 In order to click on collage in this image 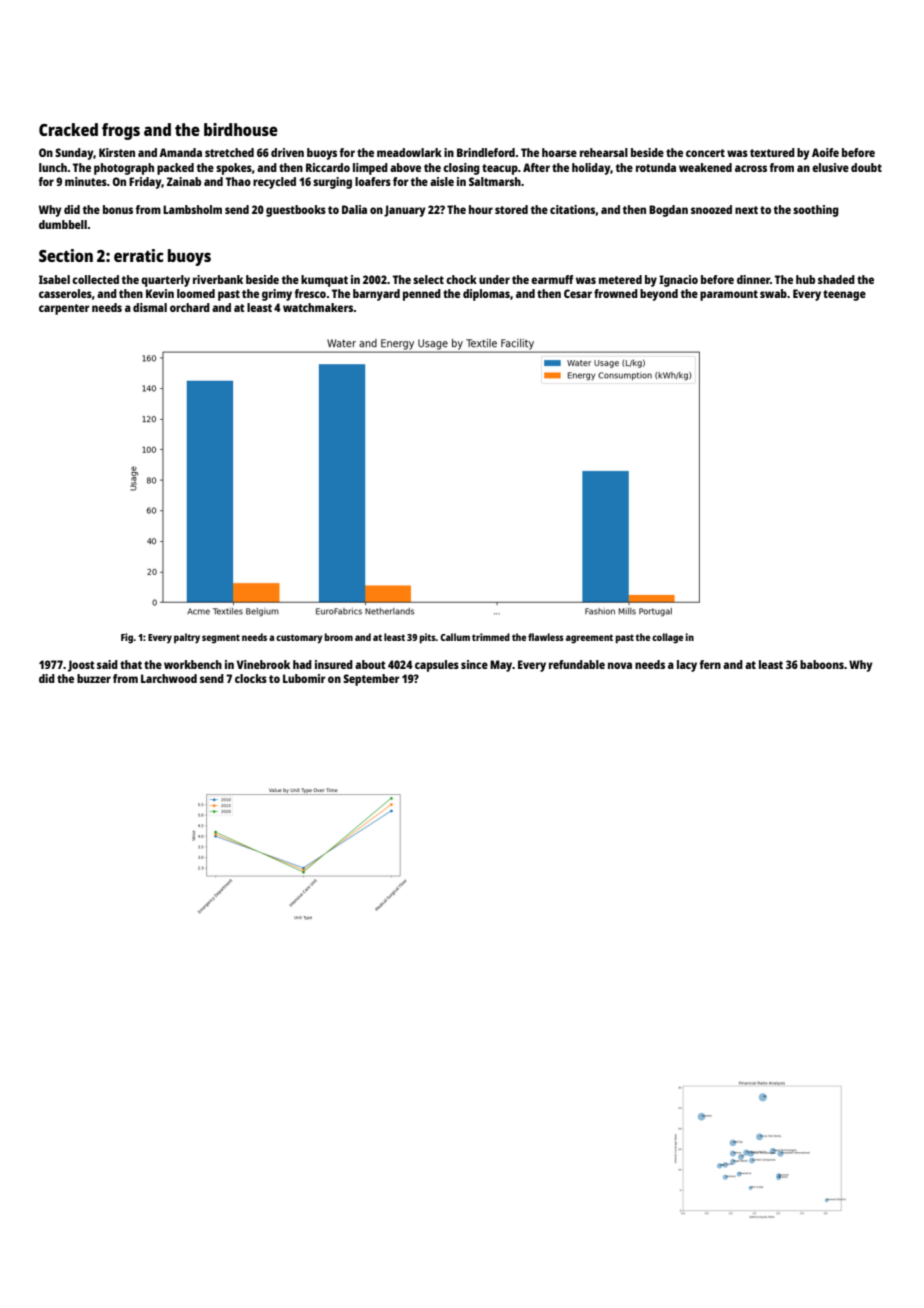, I will do `click(667, 638)`.
